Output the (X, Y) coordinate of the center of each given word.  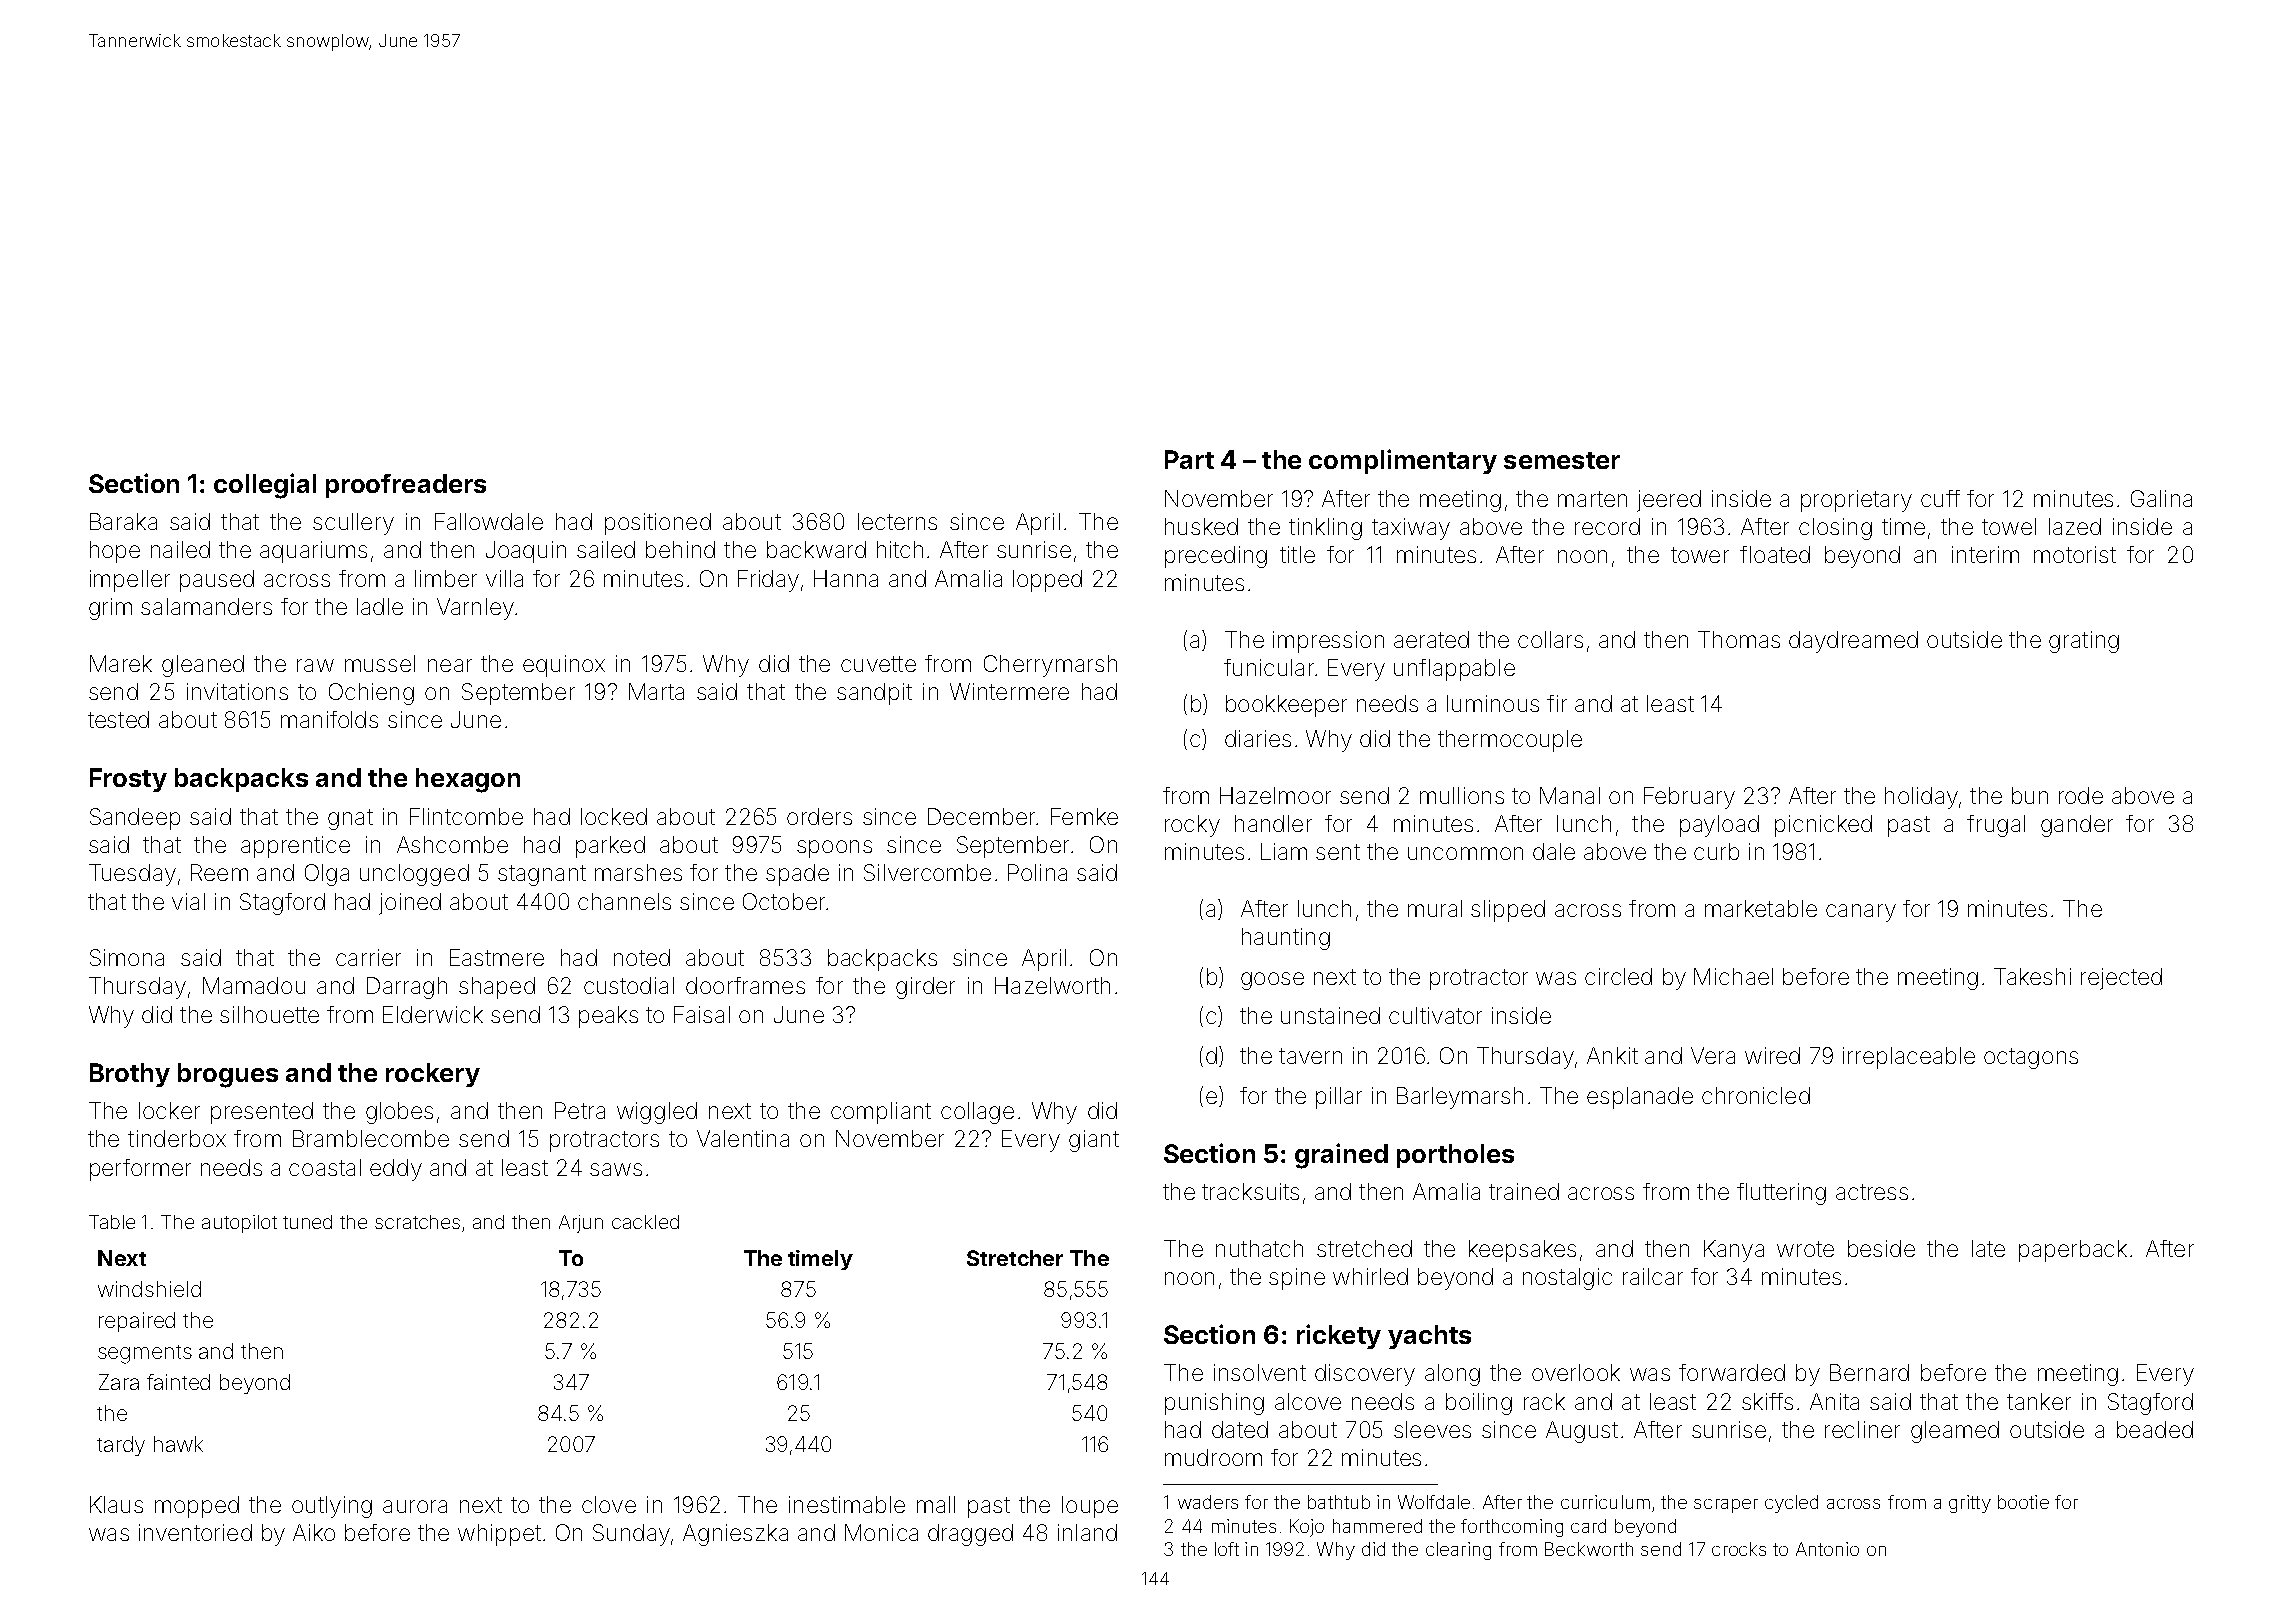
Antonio (1827, 1549)
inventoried (195, 1532)
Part (1189, 459)
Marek (121, 663)
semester (1562, 460)
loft (1227, 1549)
